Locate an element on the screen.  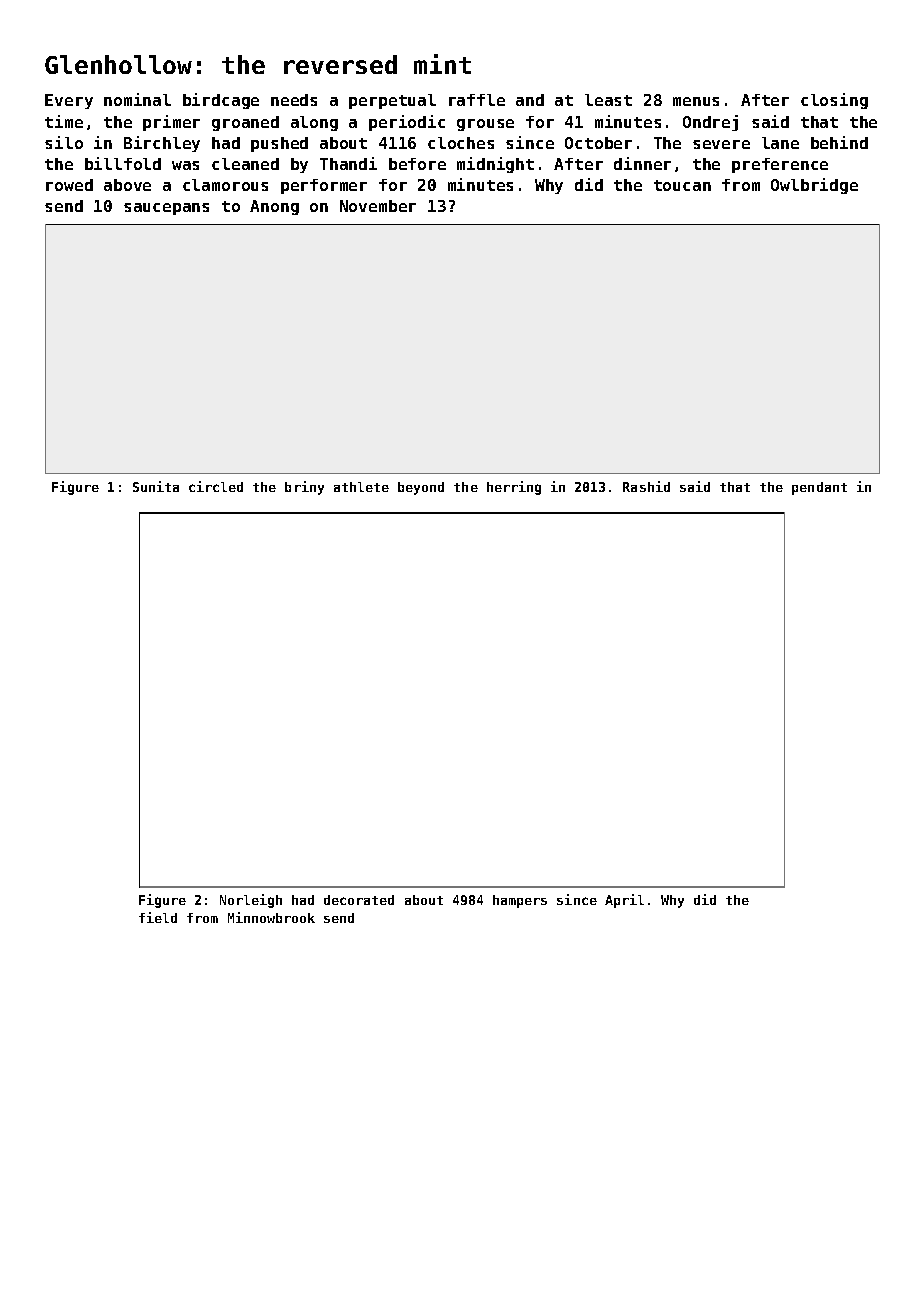
Owlbridge is located at coordinates (814, 186).
